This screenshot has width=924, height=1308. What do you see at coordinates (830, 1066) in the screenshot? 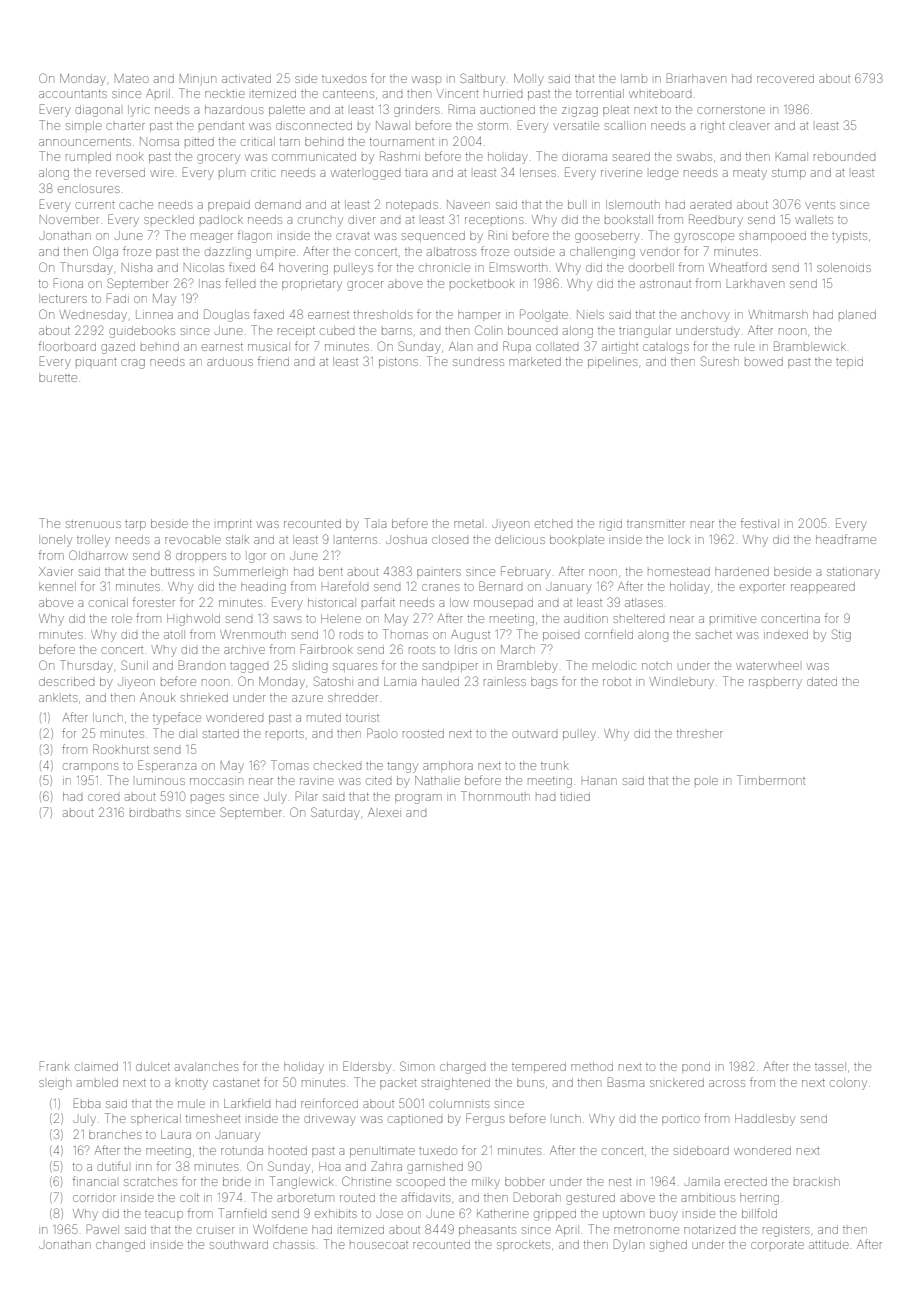
I see `tassel` at bounding box center [830, 1066].
